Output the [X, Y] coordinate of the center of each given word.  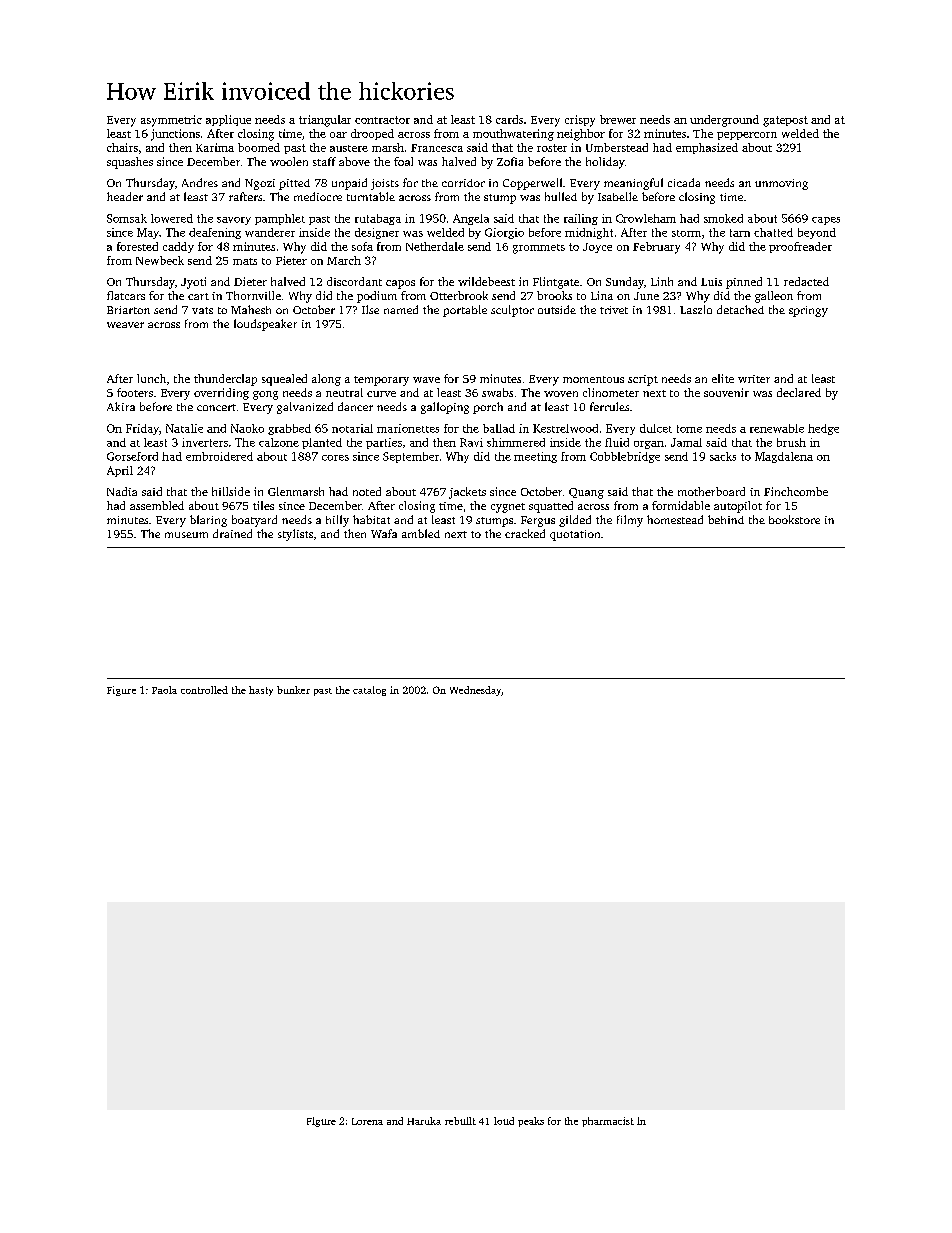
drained [232, 533]
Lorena [367, 1121]
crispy [580, 121]
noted [367, 491]
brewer [618, 119]
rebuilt [460, 1121]
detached [740, 309]
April [120, 471]
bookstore [794, 519]
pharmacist [608, 1122]
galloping [445, 408]
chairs [122, 147]
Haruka [424, 1121]
